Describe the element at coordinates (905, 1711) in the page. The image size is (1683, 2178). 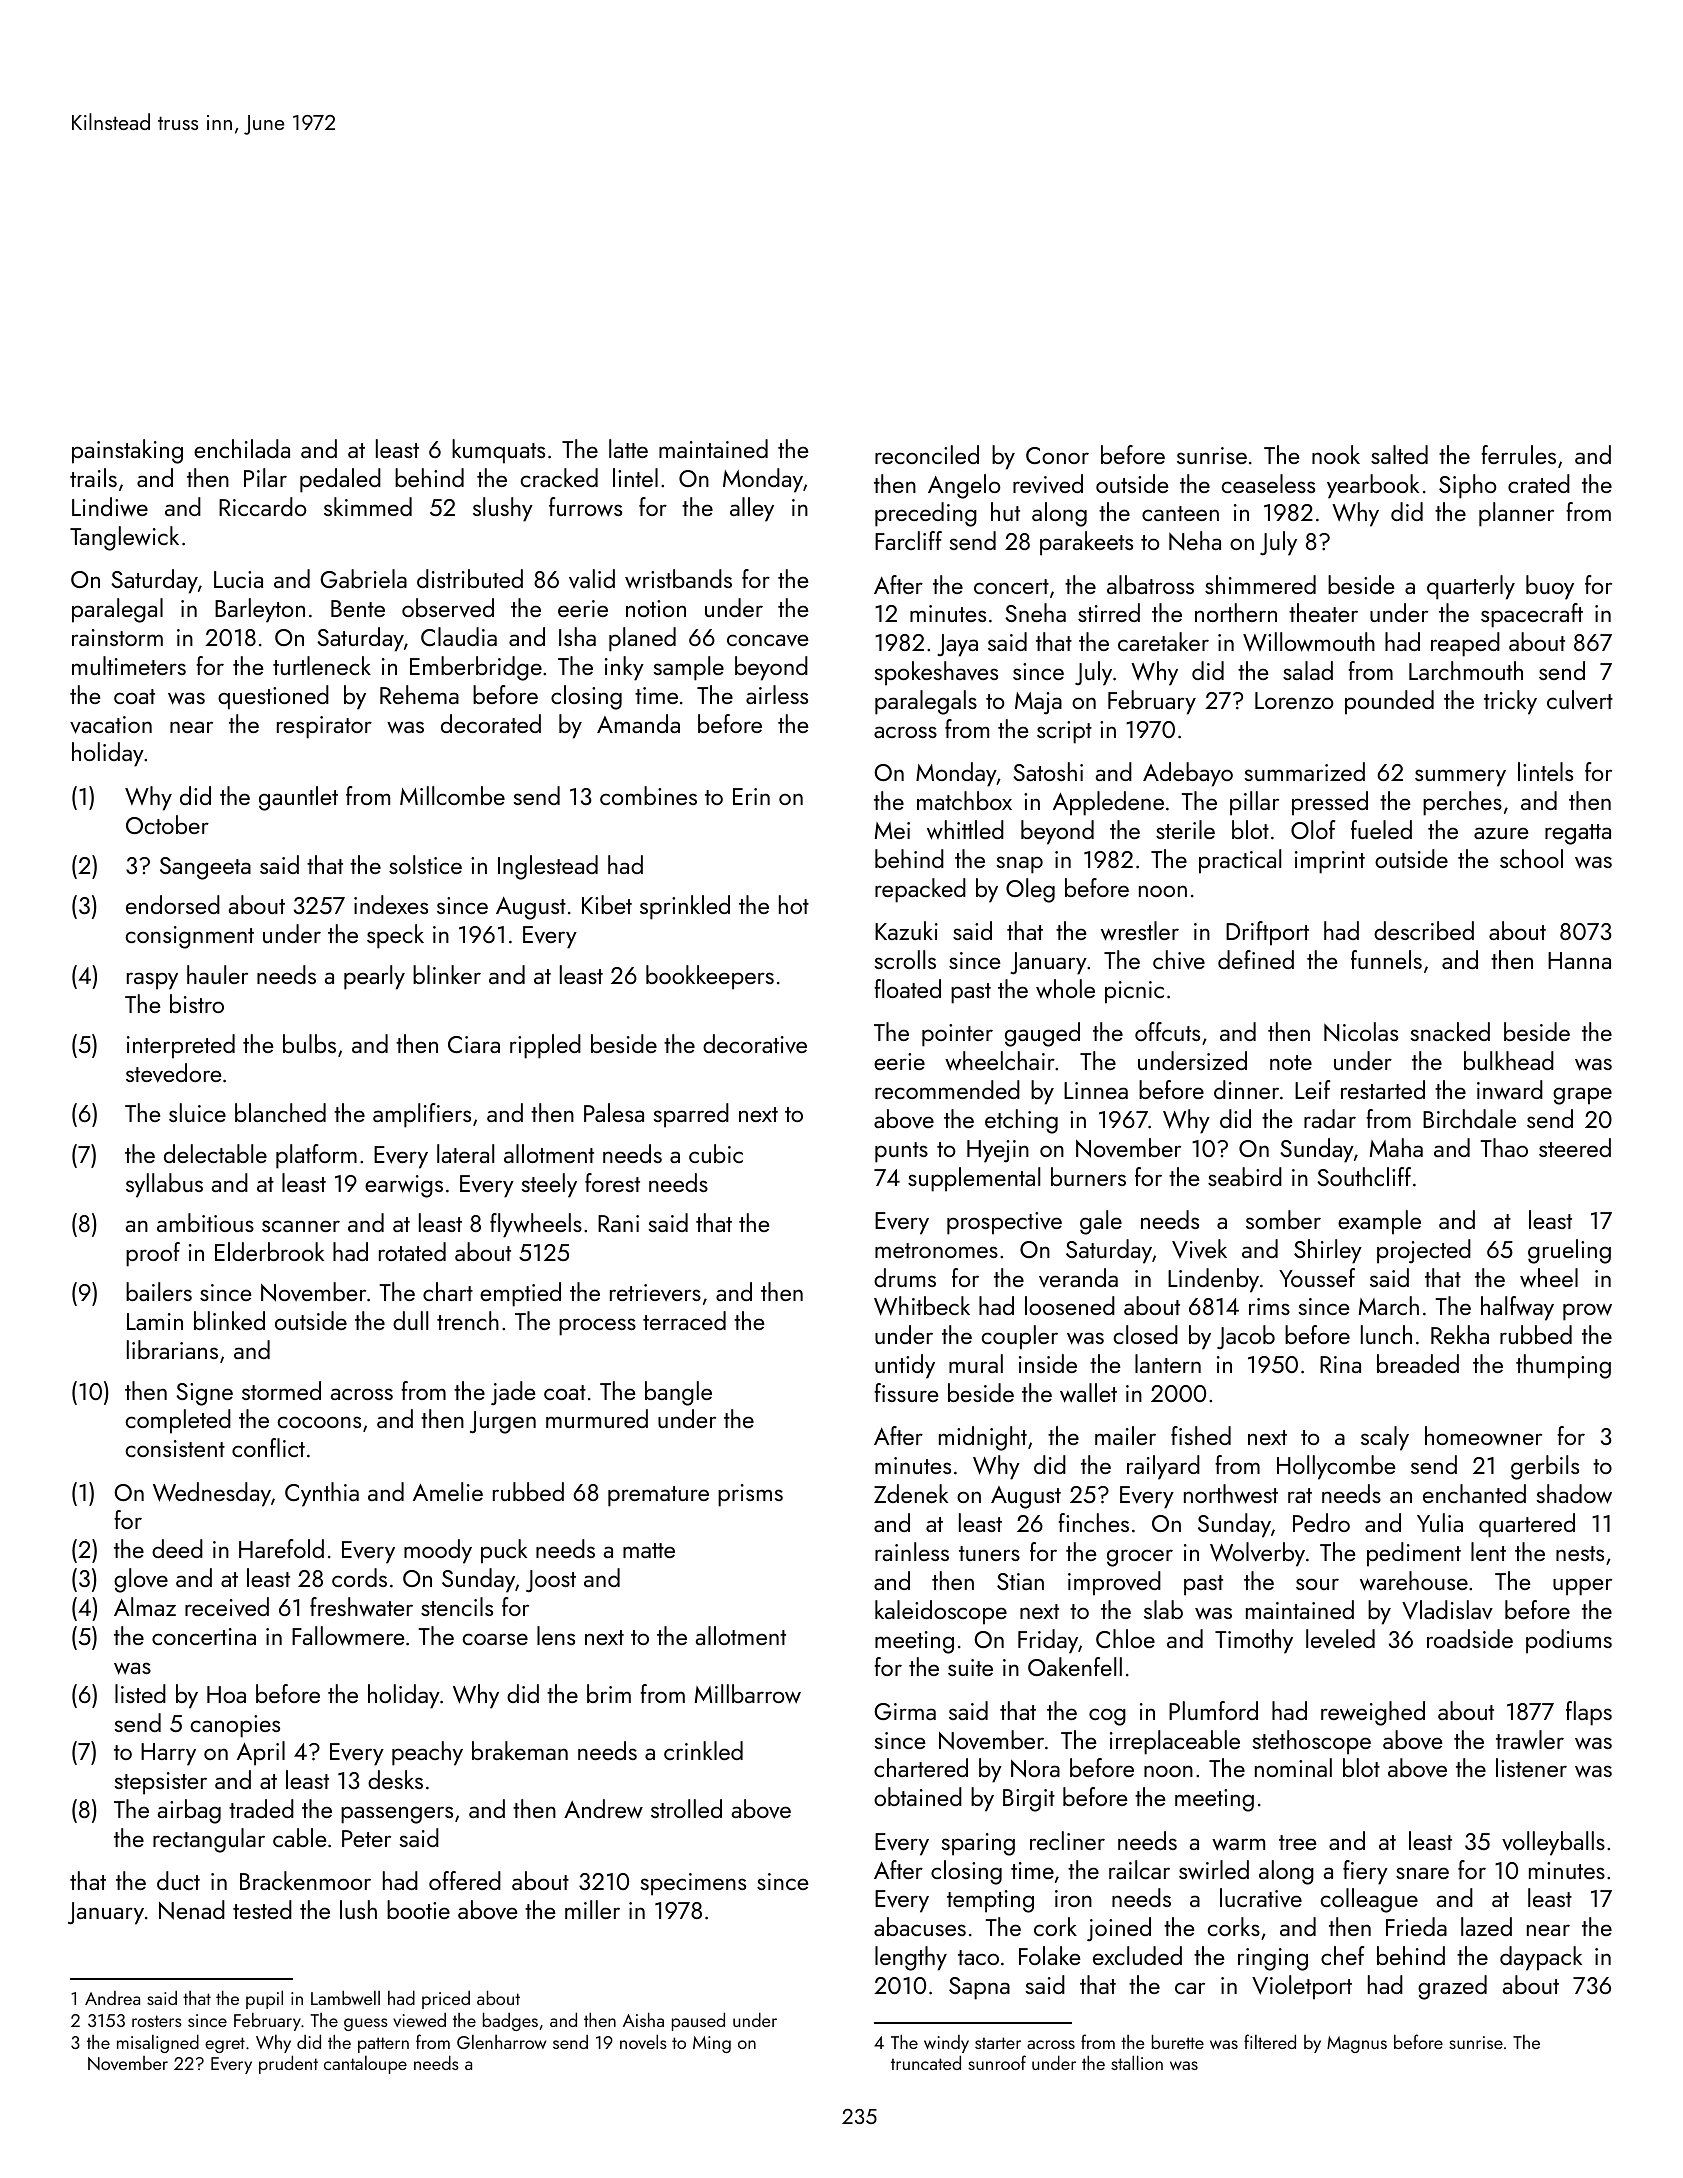
I see `Girma` at that location.
